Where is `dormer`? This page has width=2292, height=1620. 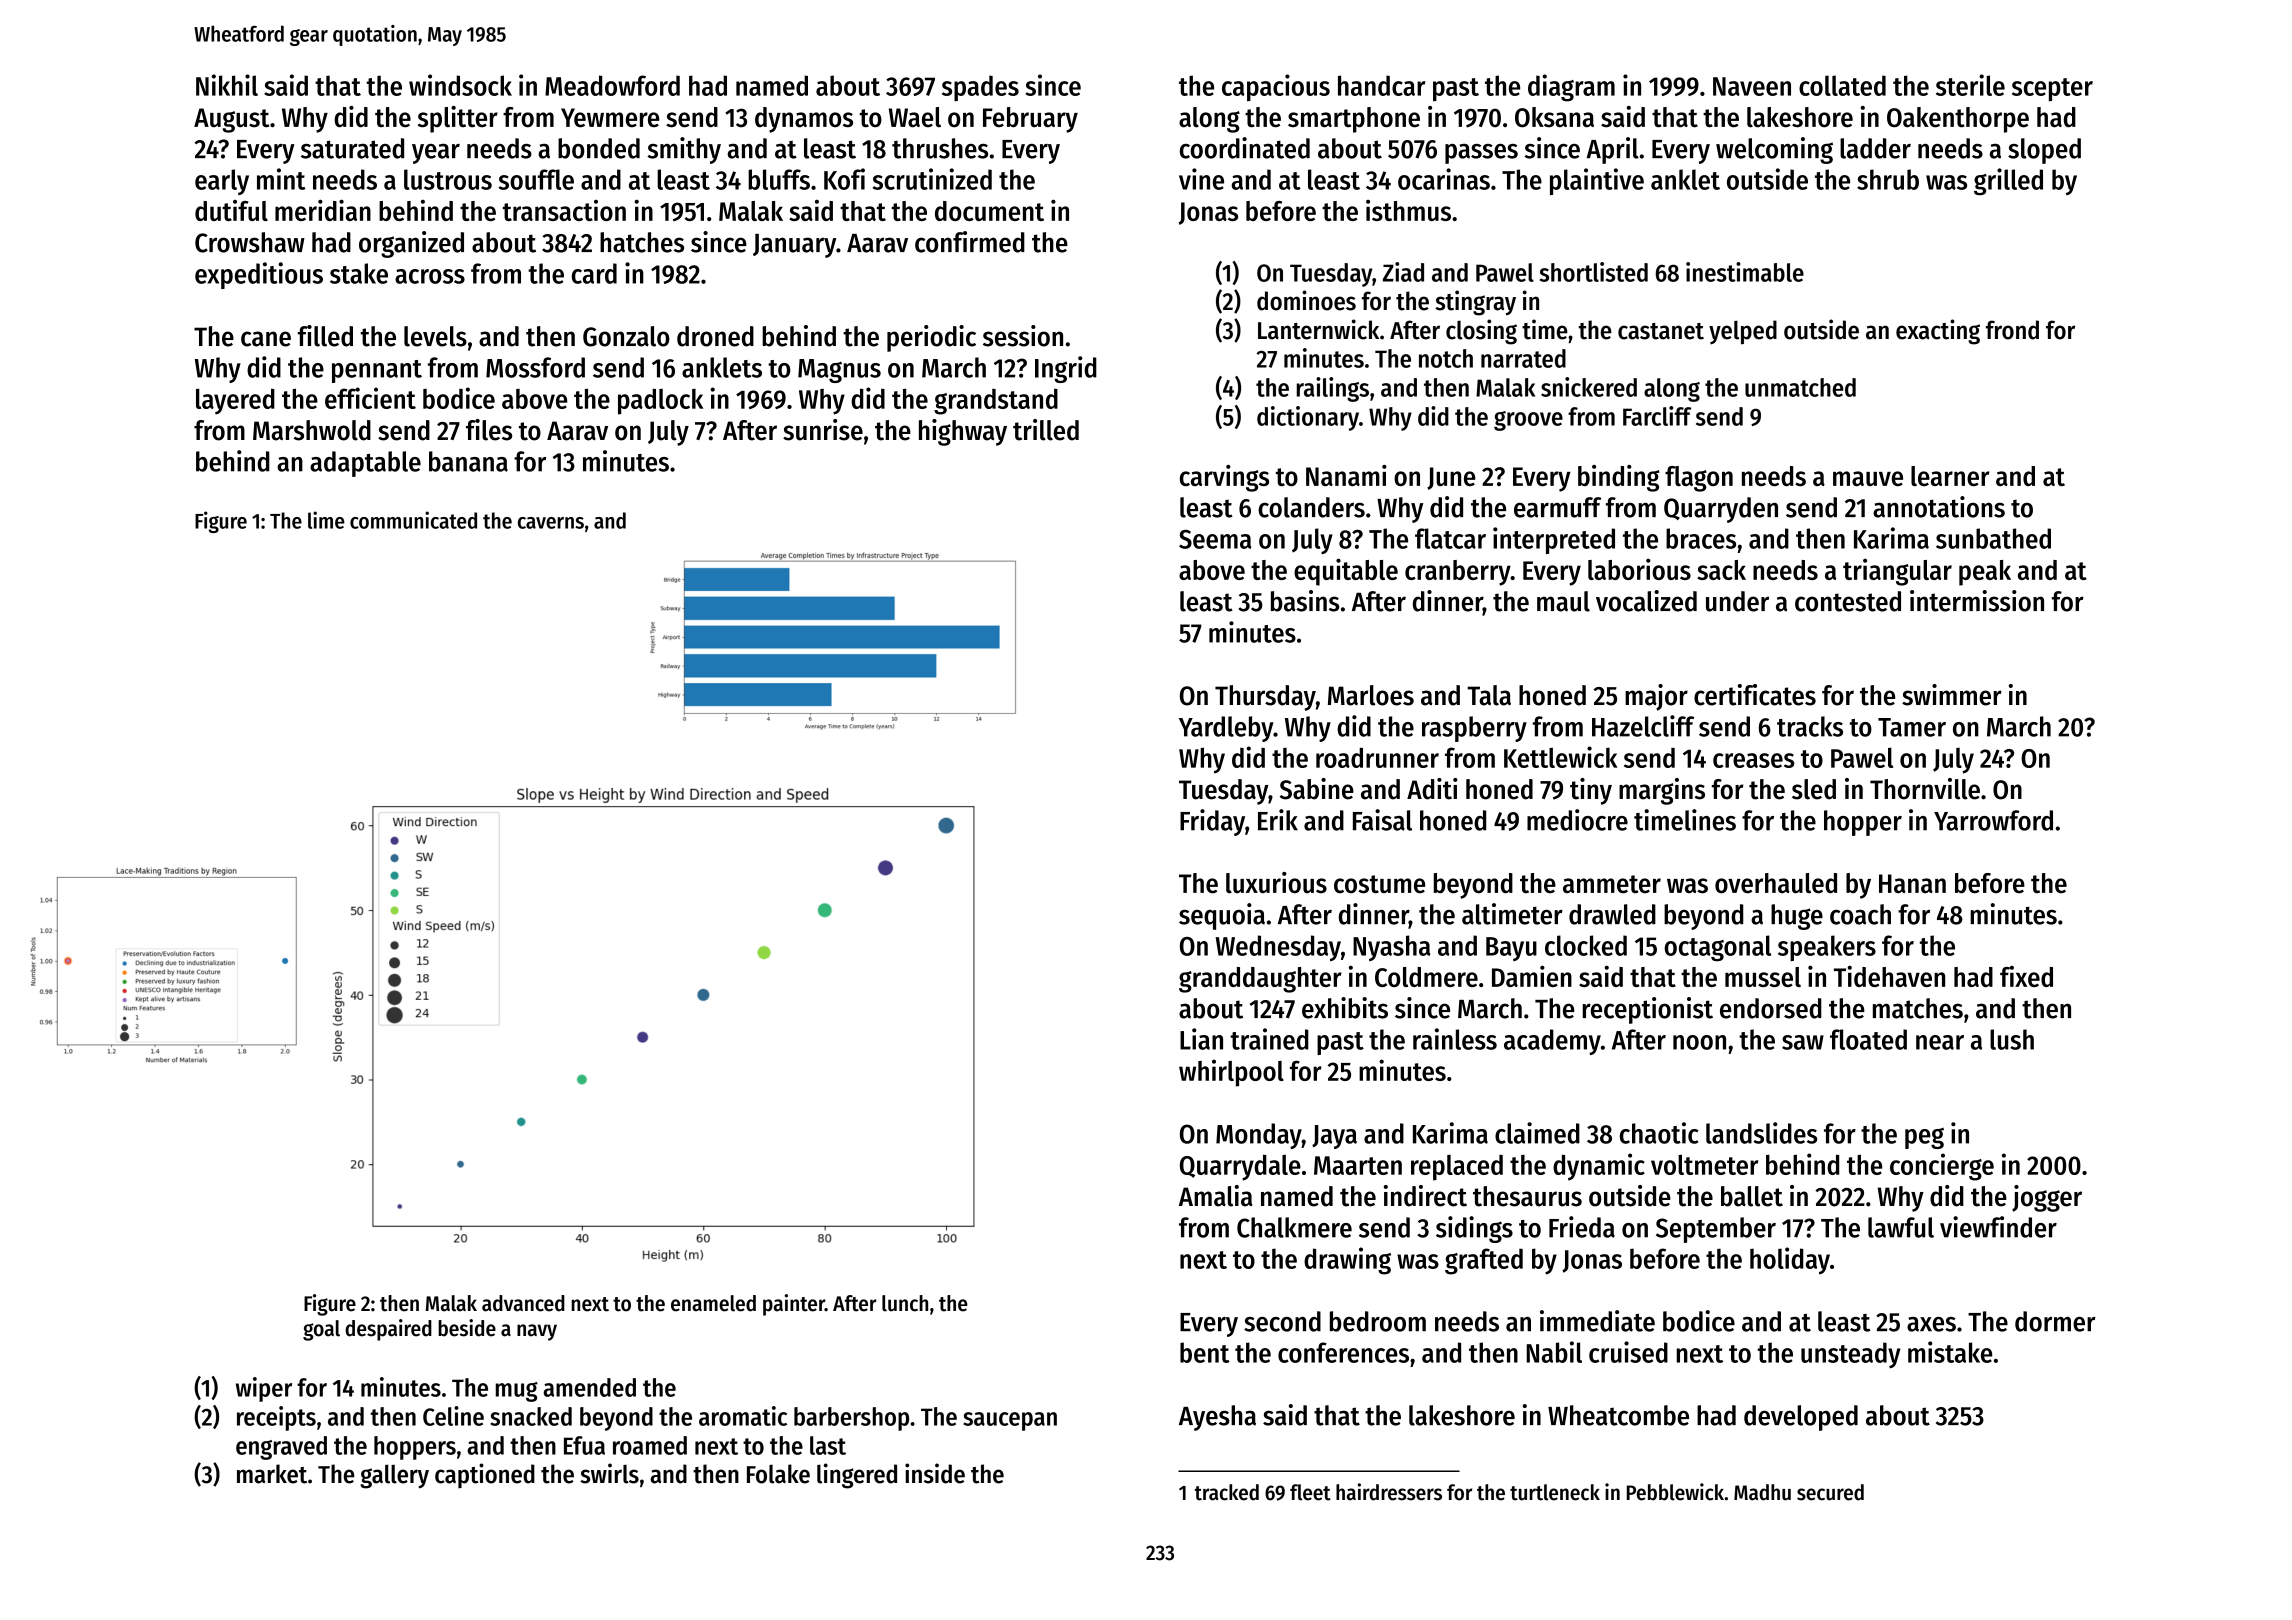 dormer is located at coordinates (2055, 1321).
